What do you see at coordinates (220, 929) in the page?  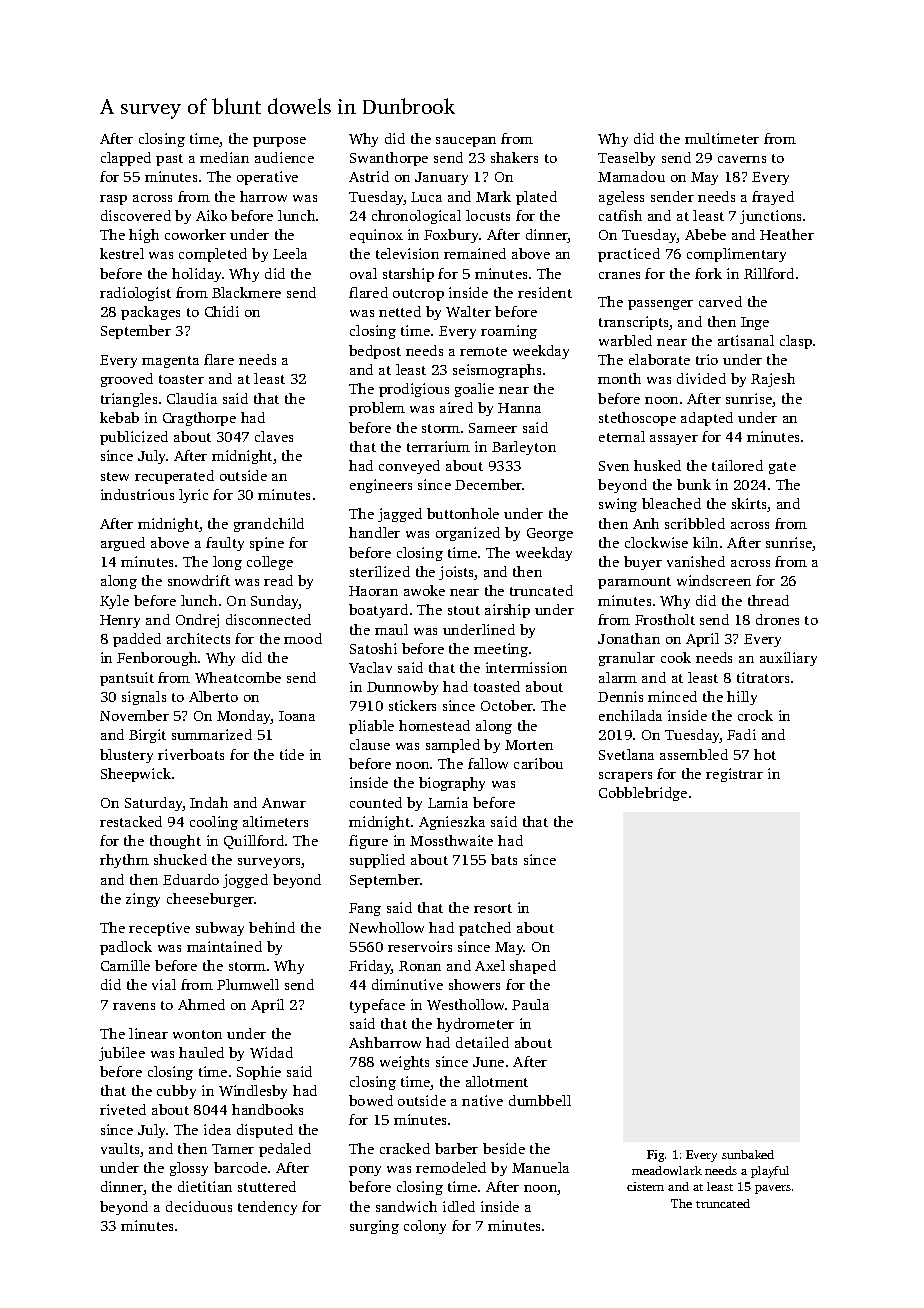 I see `subway` at bounding box center [220, 929].
